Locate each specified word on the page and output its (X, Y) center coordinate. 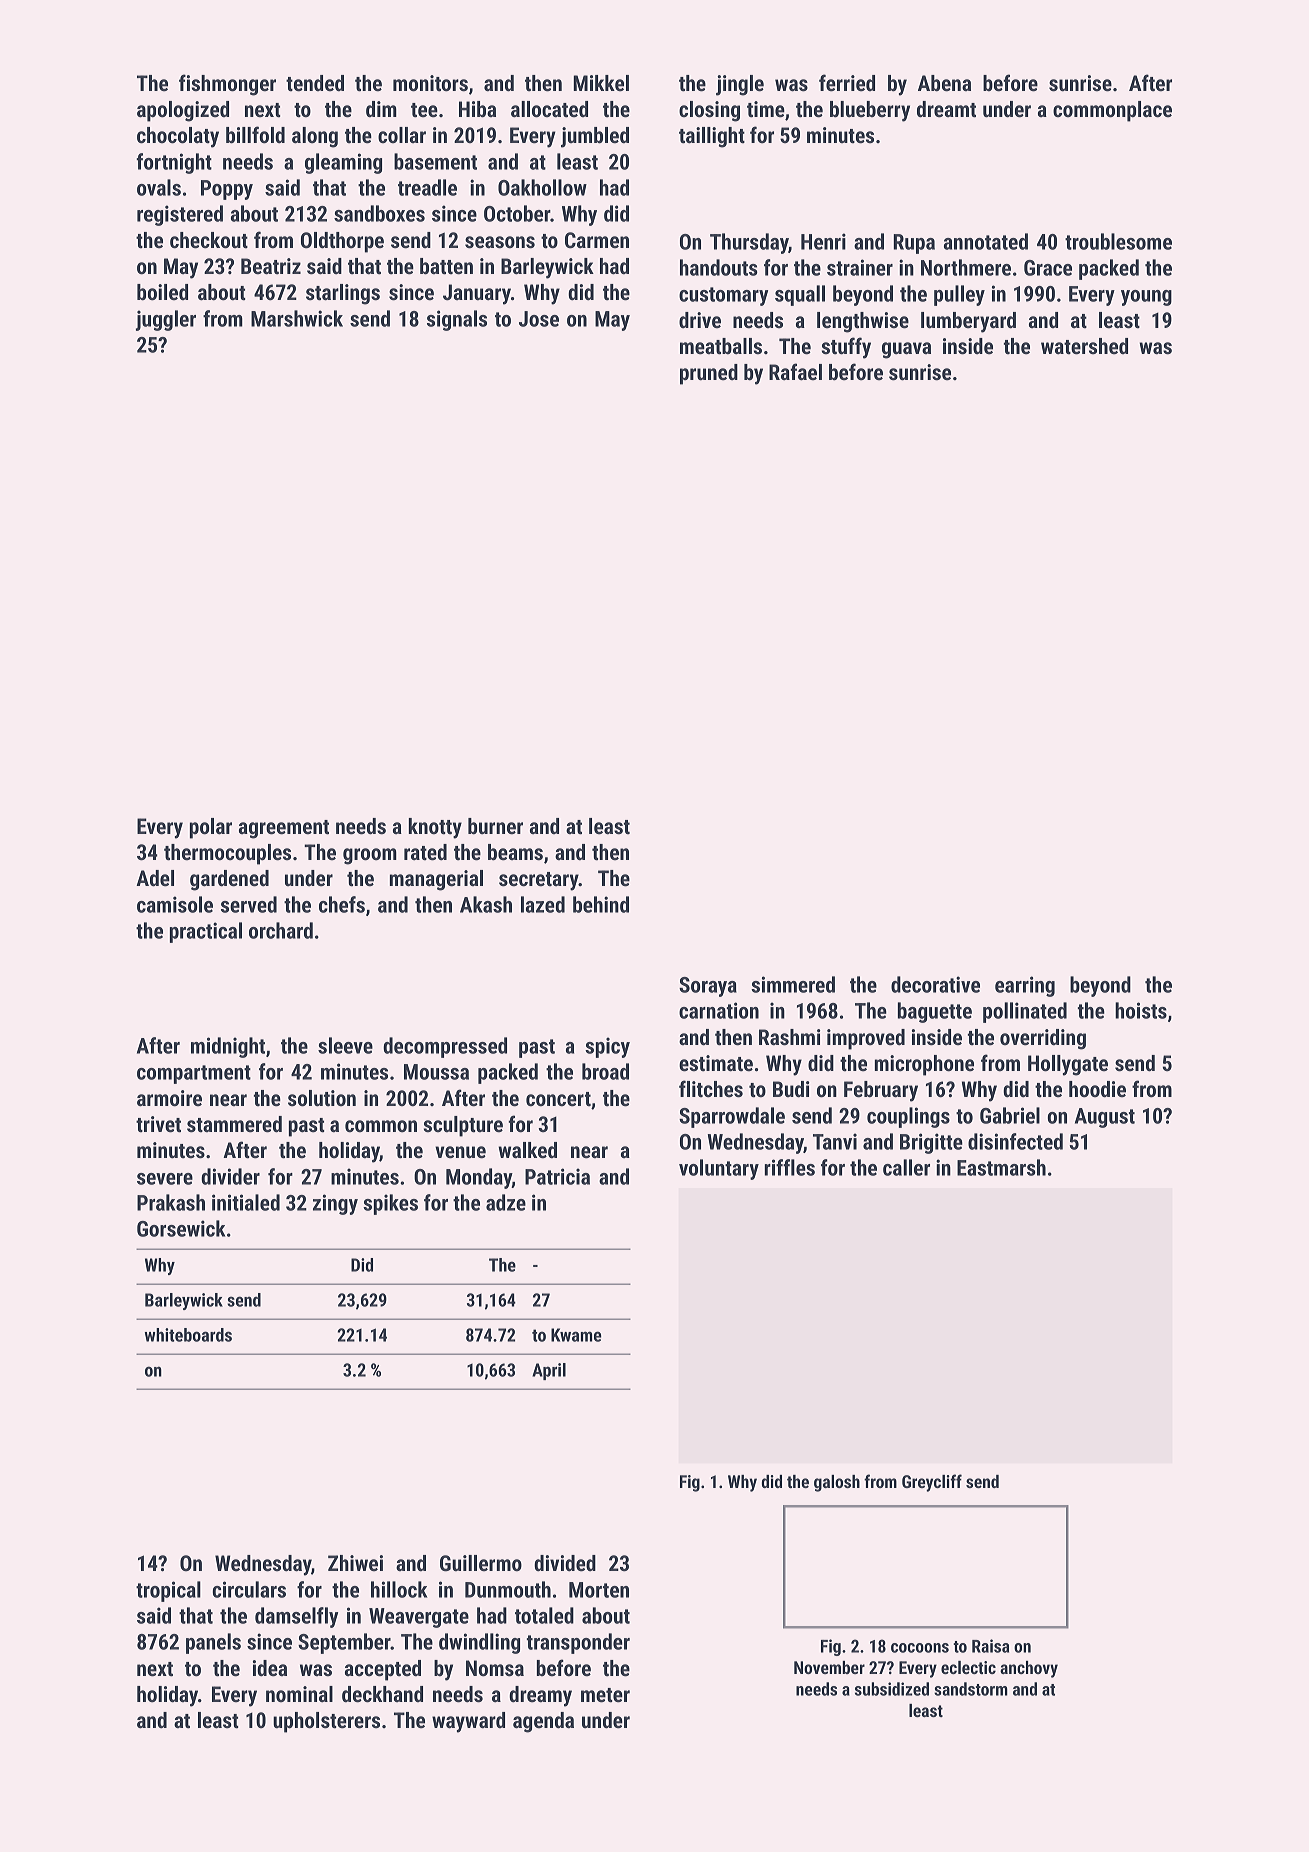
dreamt (946, 109)
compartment (194, 1074)
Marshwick (297, 318)
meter (605, 1695)
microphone (924, 1065)
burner (495, 826)
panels (213, 1643)
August (1105, 1118)
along (315, 137)
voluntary (719, 1169)
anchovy (1029, 1669)
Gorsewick (181, 1228)
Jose (539, 319)
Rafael (795, 371)
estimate (716, 1063)
